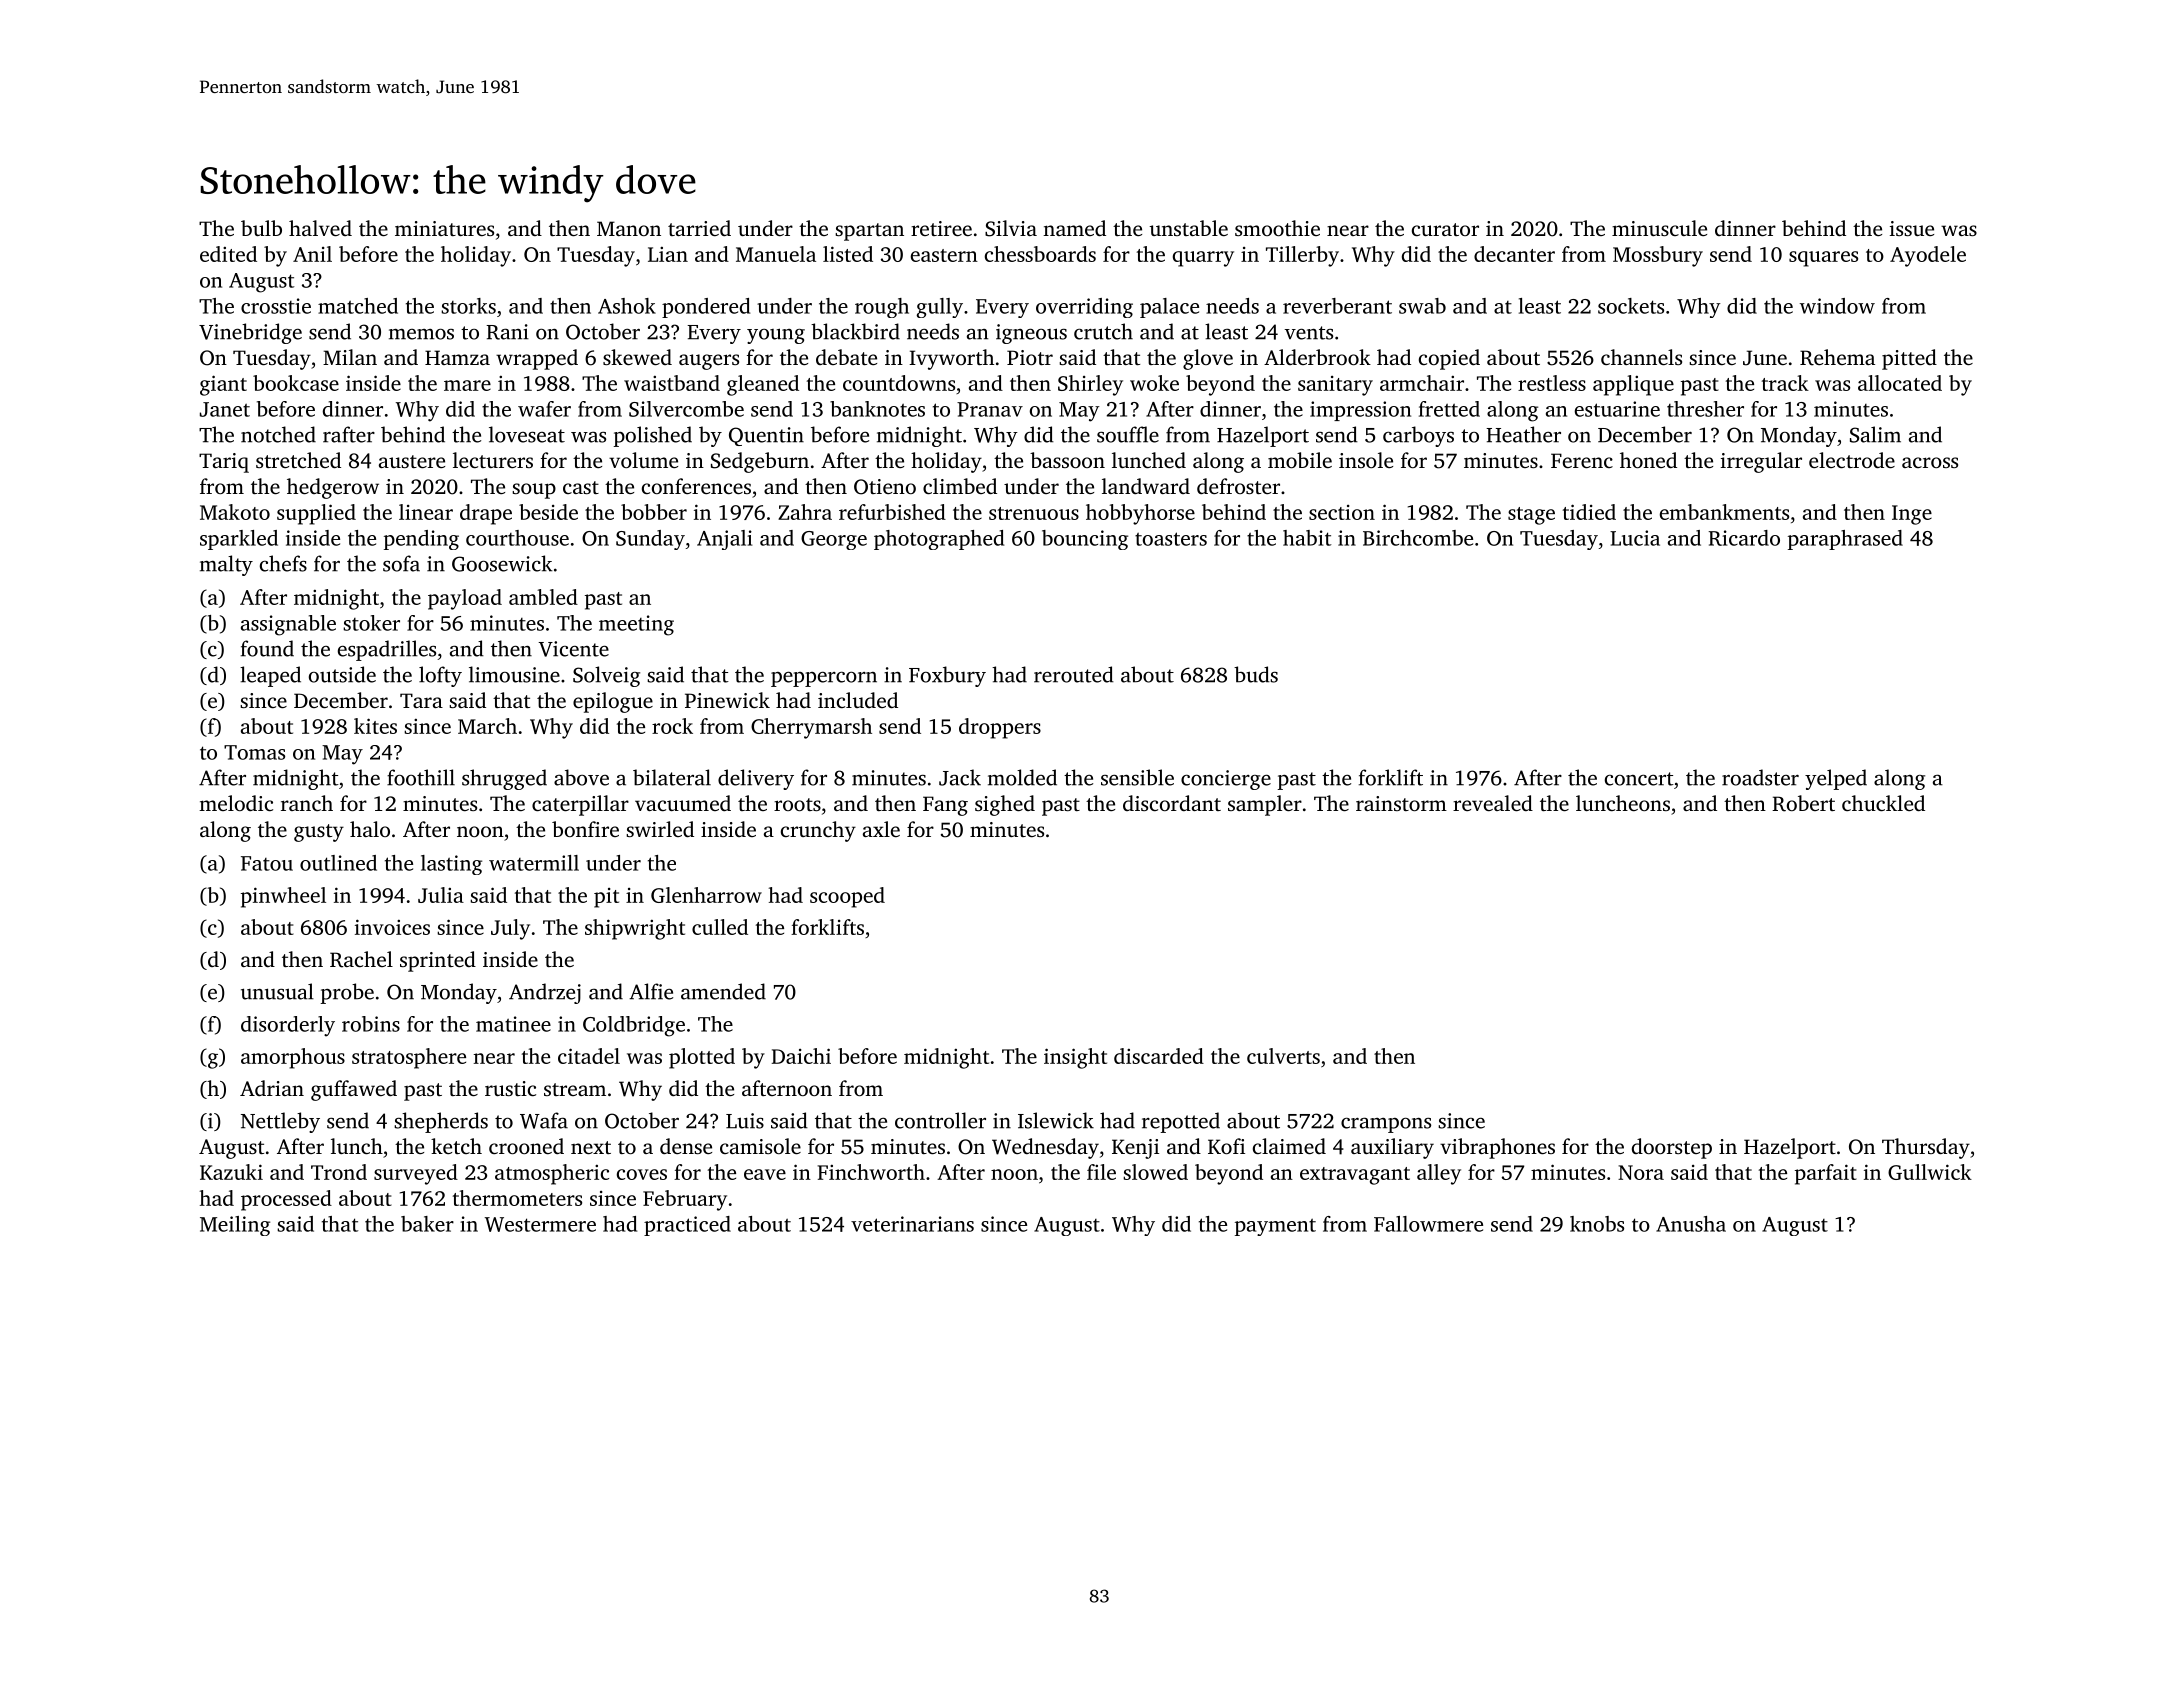 The width and height of the page is (2178, 1683). What do you see at coordinates (1337, 306) in the page?
I see `reverberant` at bounding box center [1337, 306].
